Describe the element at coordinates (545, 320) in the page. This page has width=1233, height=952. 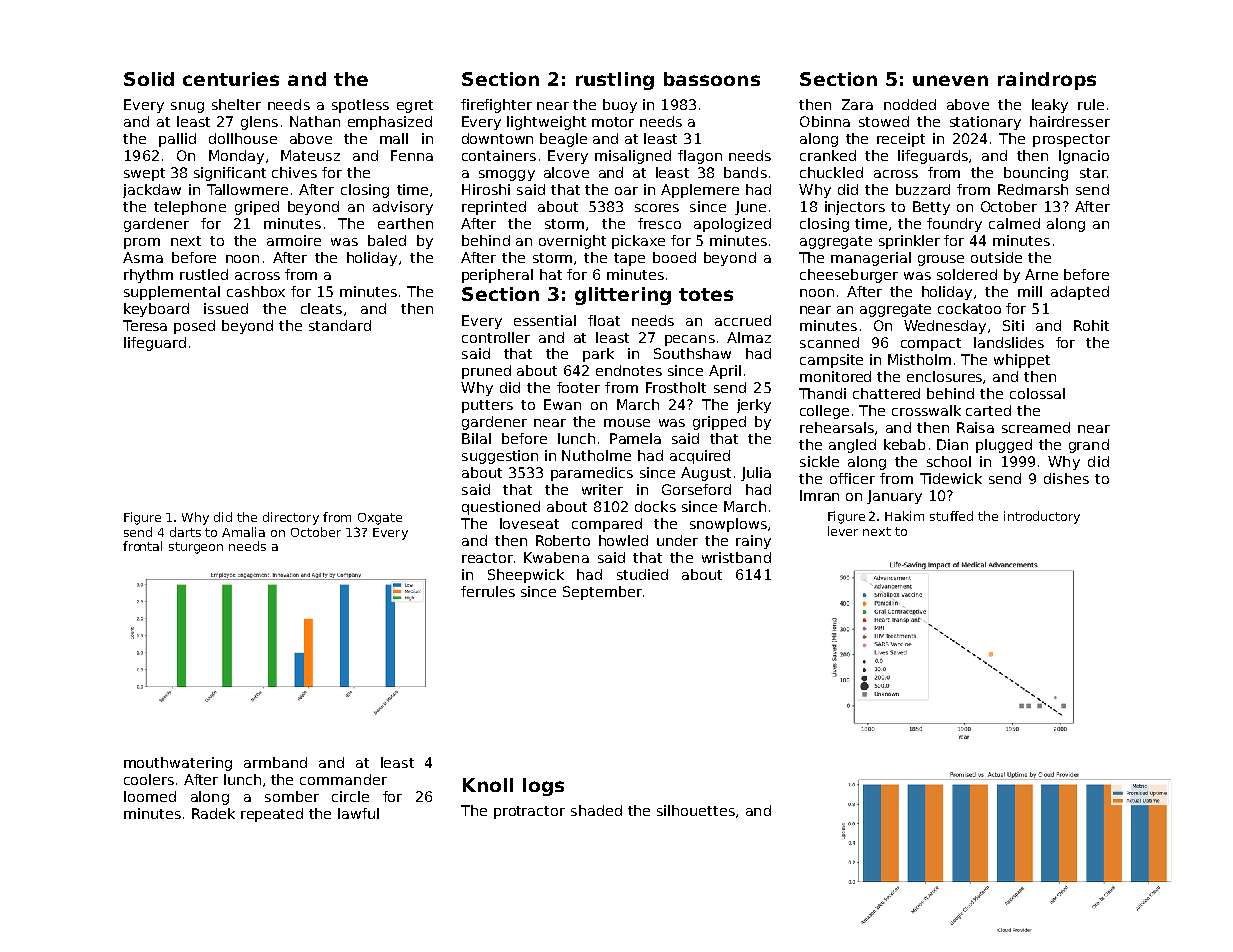
I see `essential` at that location.
